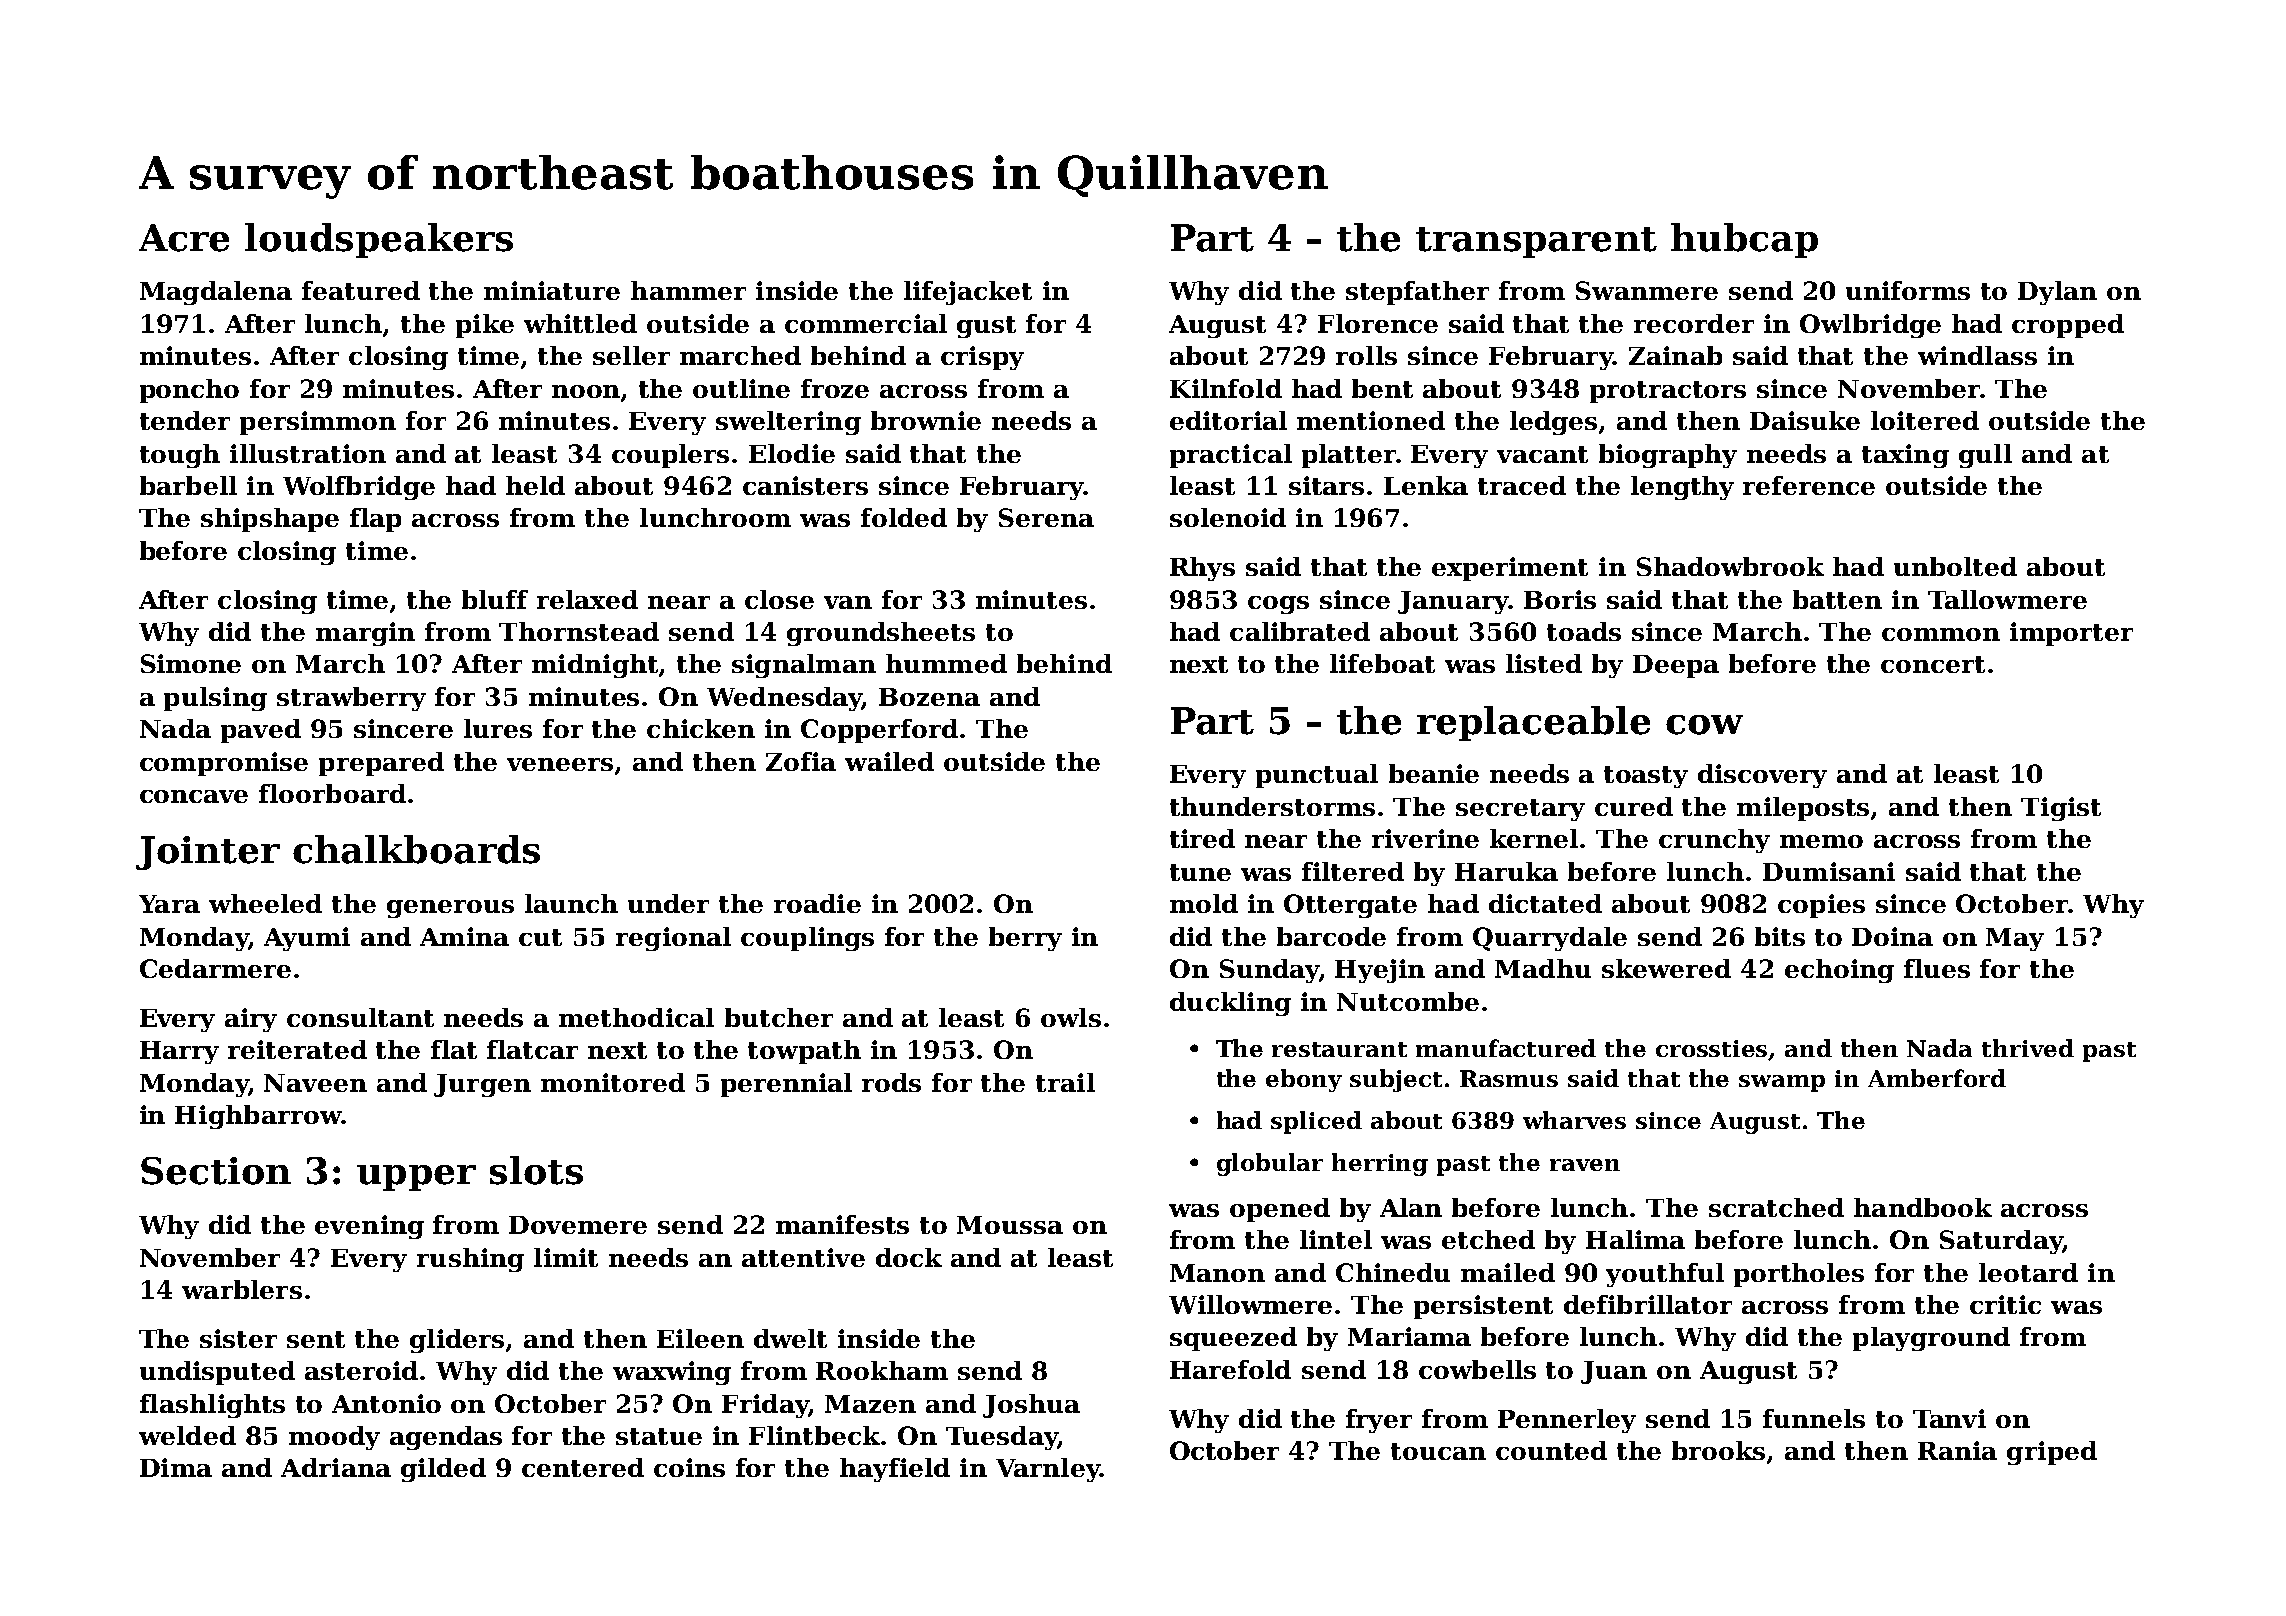 The height and width of the image is (1616, 2286). Describe the element at coordinates (1233, 1339) in the image. I see `squeezed` at that location.
